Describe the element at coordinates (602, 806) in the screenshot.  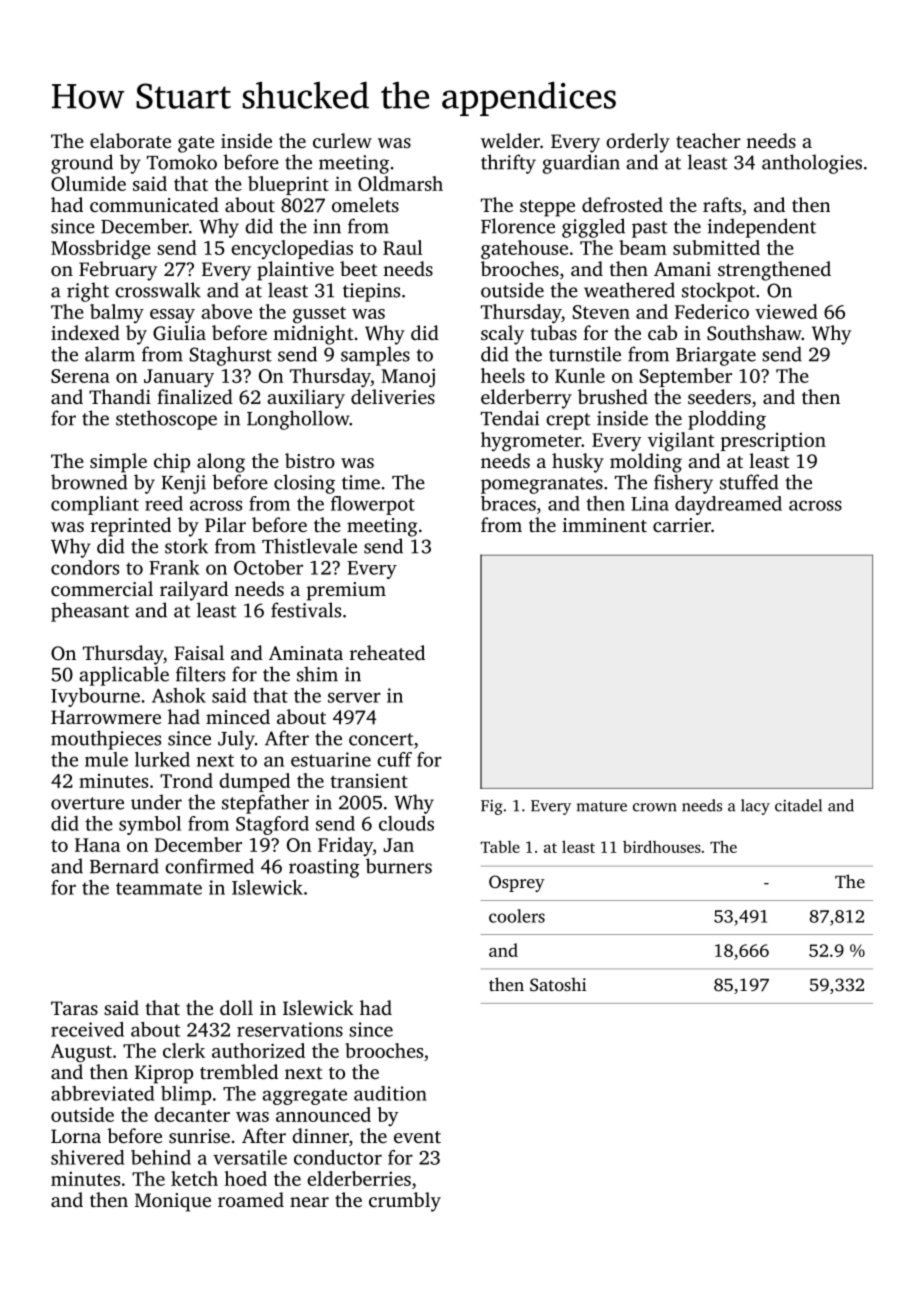
I see `mature` at that location.
